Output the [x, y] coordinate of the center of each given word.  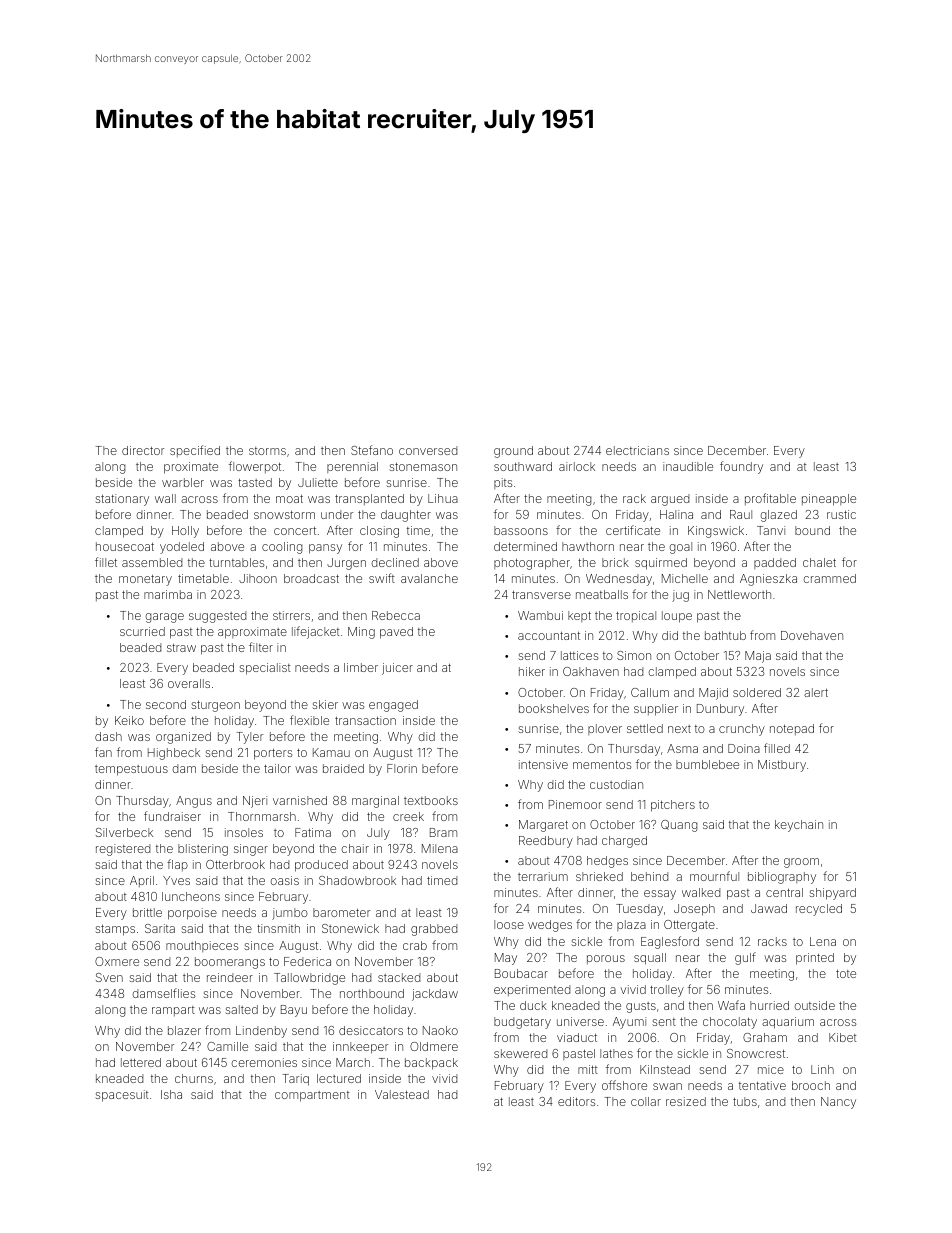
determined [525, 546]
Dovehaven [812, 635]
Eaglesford [670, 942]
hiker [532, 671]
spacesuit [122, 1096]
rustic [841, 514]
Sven [109, 977]
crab [415, 945]
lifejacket [316, 632]
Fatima [313, 832]
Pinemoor [575, 804]
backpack [431, 1064]
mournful [714, 876]
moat [289, 499]
